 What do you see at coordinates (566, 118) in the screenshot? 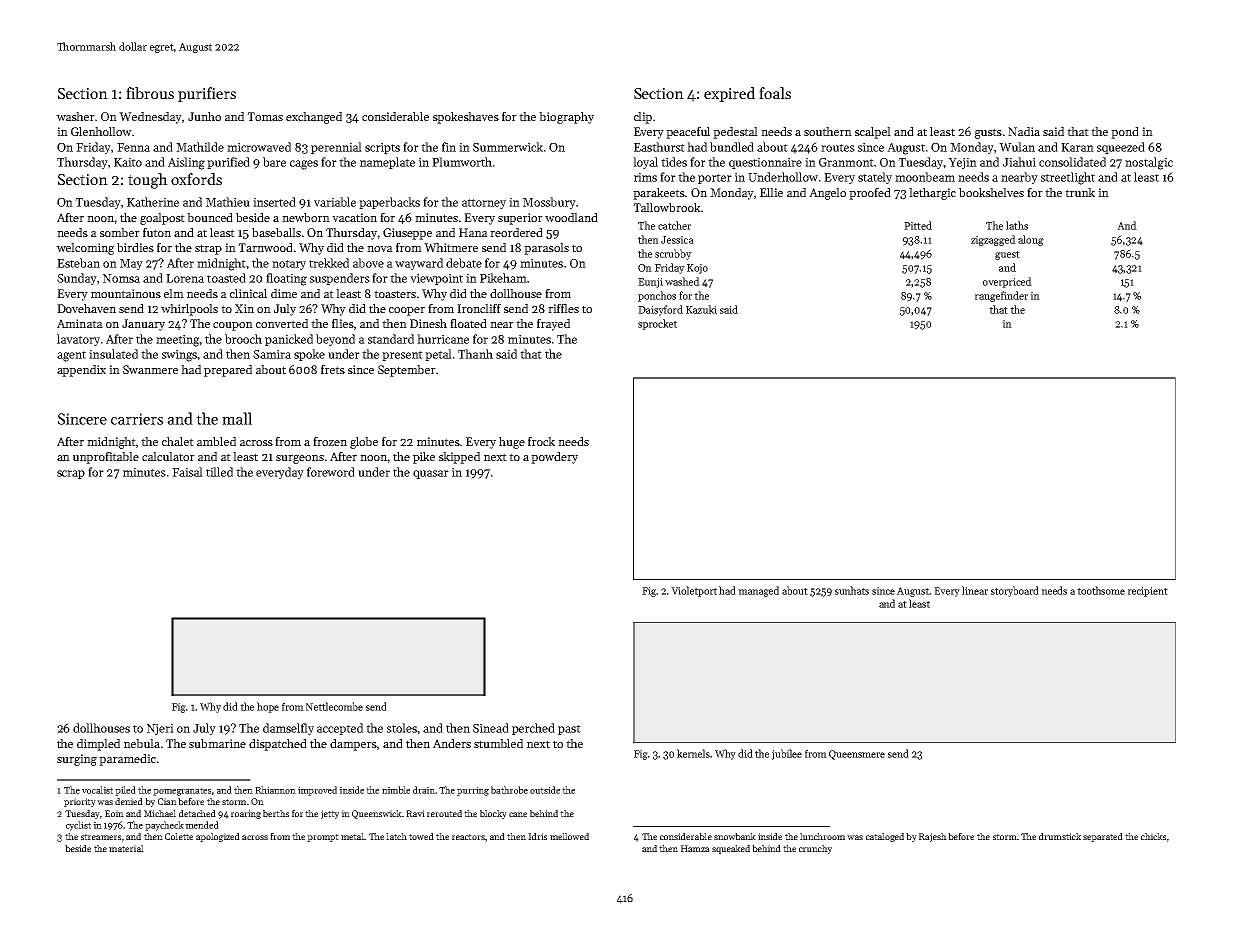
I see `biography` at bounding box center [566, 118].
